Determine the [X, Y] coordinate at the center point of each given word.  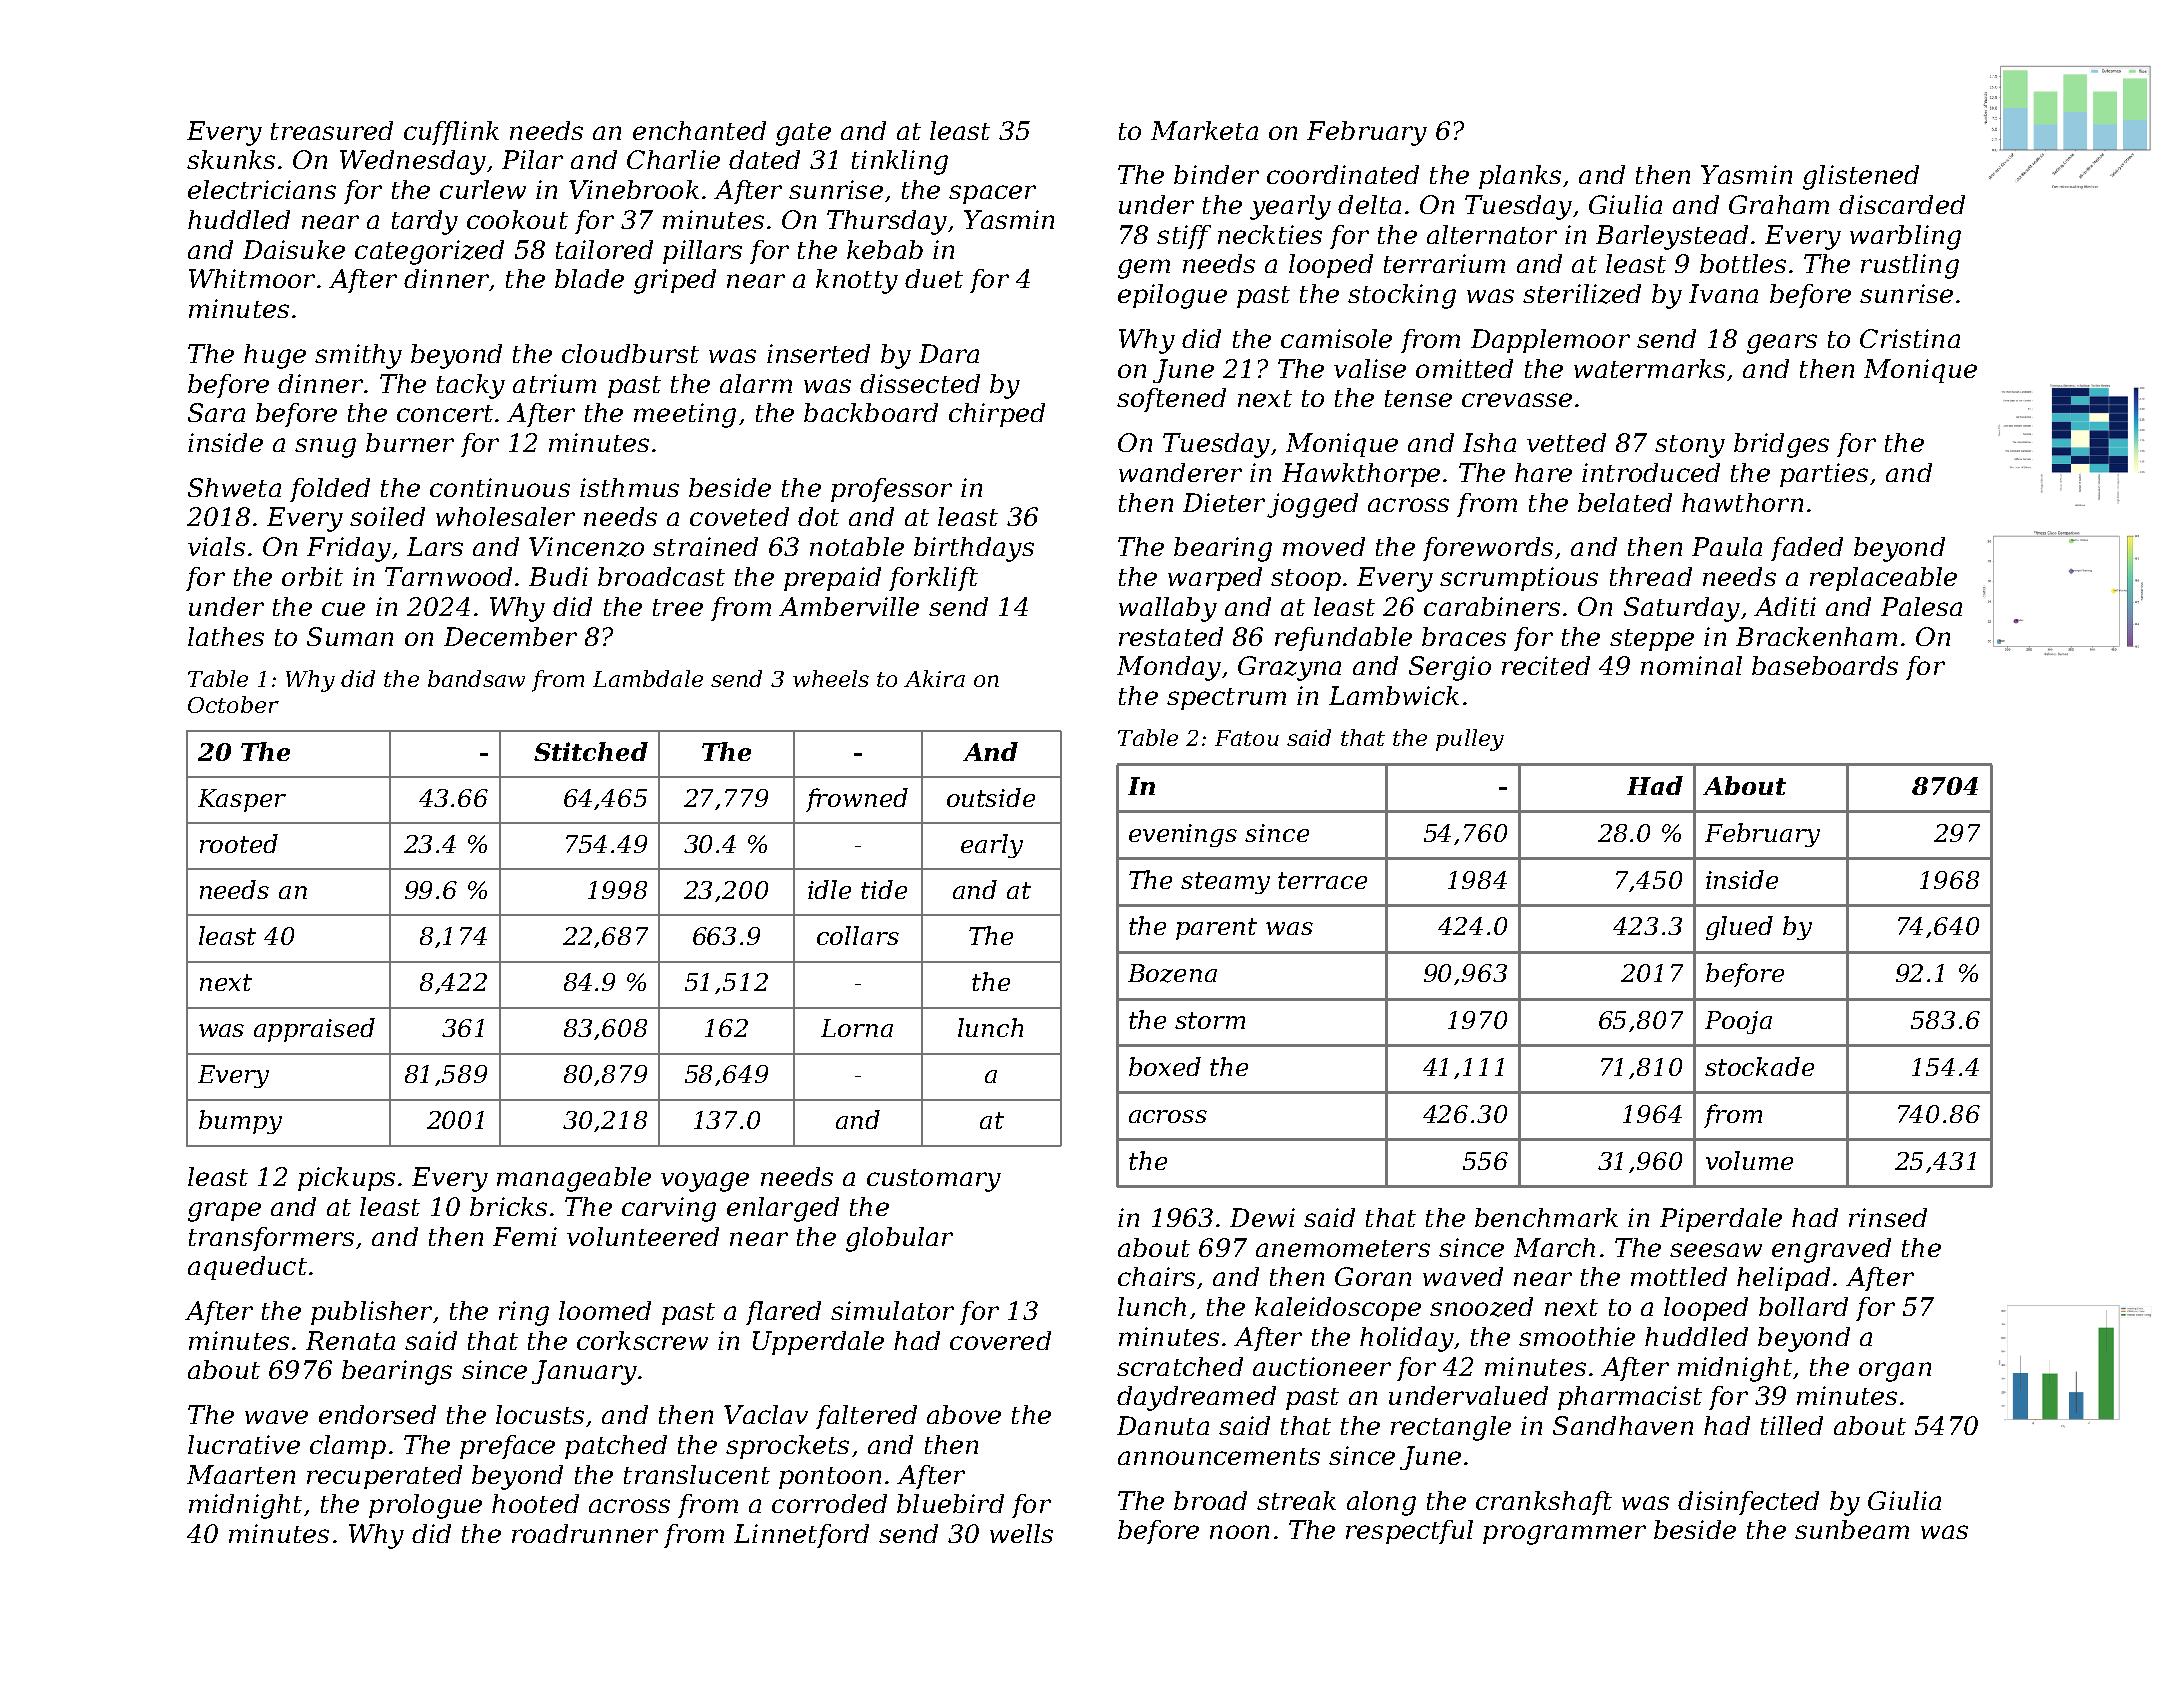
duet [934, 278]
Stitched [591, 751]
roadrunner [585, 1533]
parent [1216, 929]
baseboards [1825, 665]
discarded [1902, 204]
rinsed [1888, 1217]
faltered [866, 1417]
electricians [262, 189]
